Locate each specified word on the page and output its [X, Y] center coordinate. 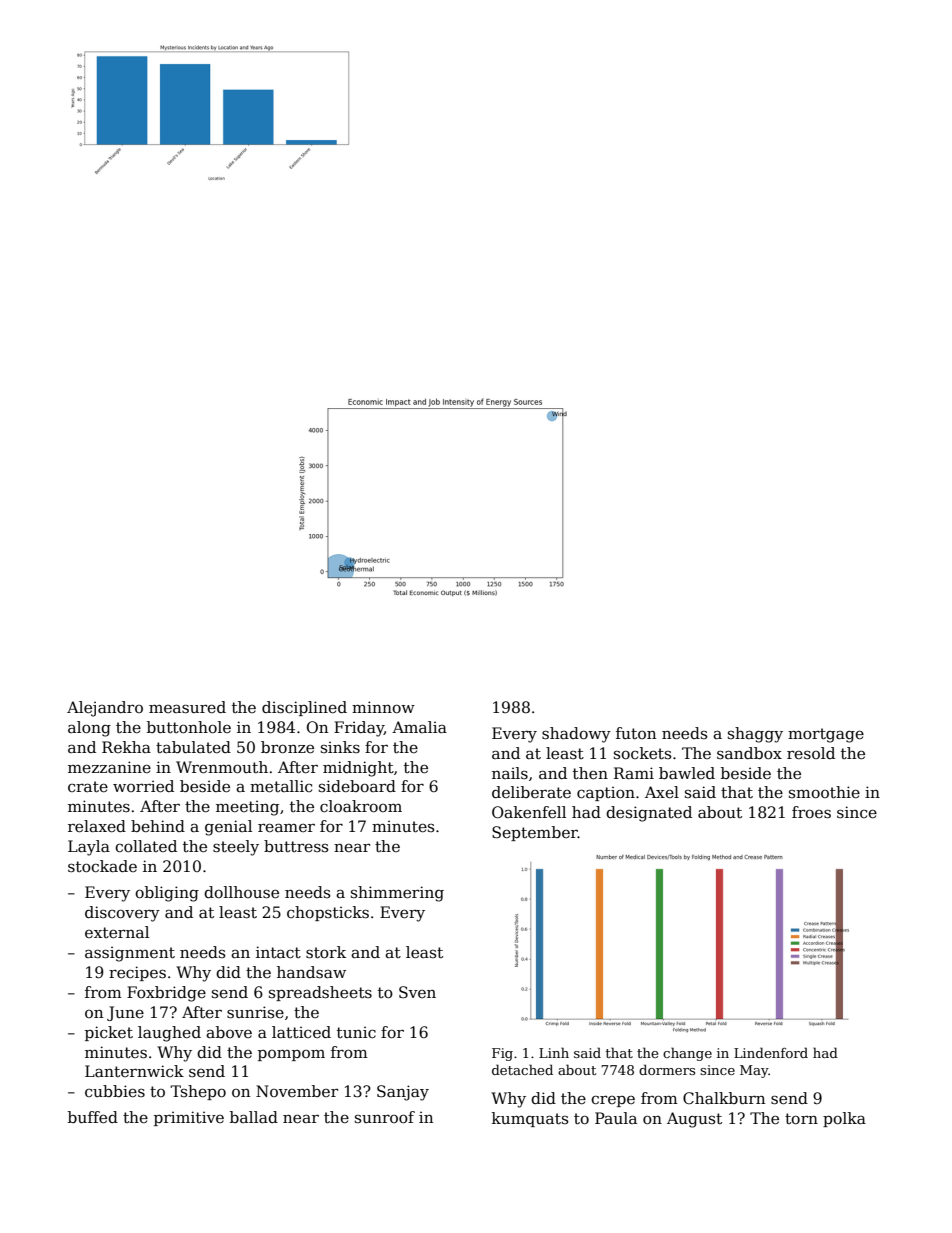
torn [801, 1118]
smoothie [824, 792]
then [590, 773]
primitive [189, 1118]
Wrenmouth [222, 767]
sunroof [385, 1117]
